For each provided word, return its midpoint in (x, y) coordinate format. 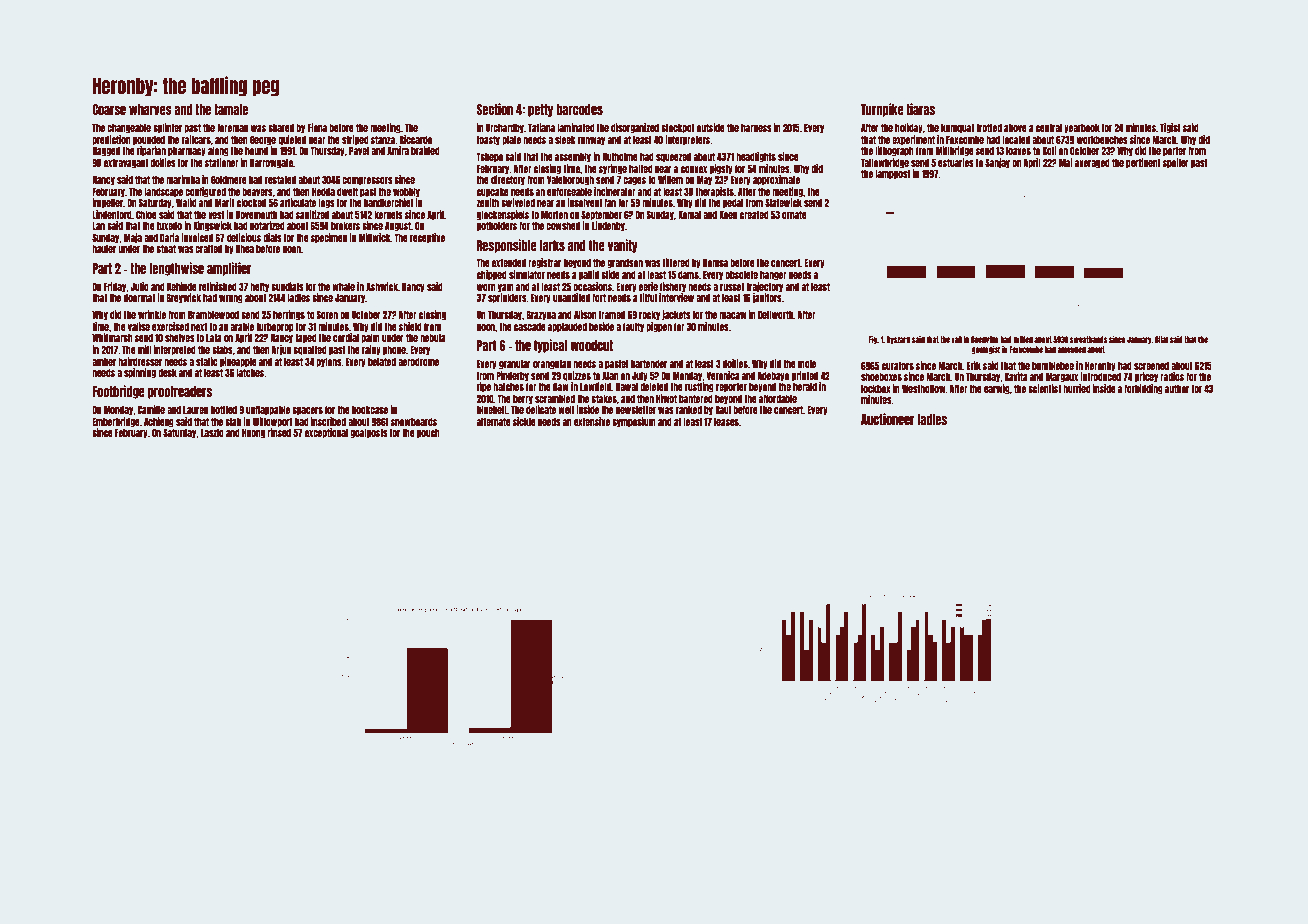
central (1049, 128)
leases (726, 422)
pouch (428, 433)
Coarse (109, 109)
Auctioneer (888, 419)
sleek (565, 140)
